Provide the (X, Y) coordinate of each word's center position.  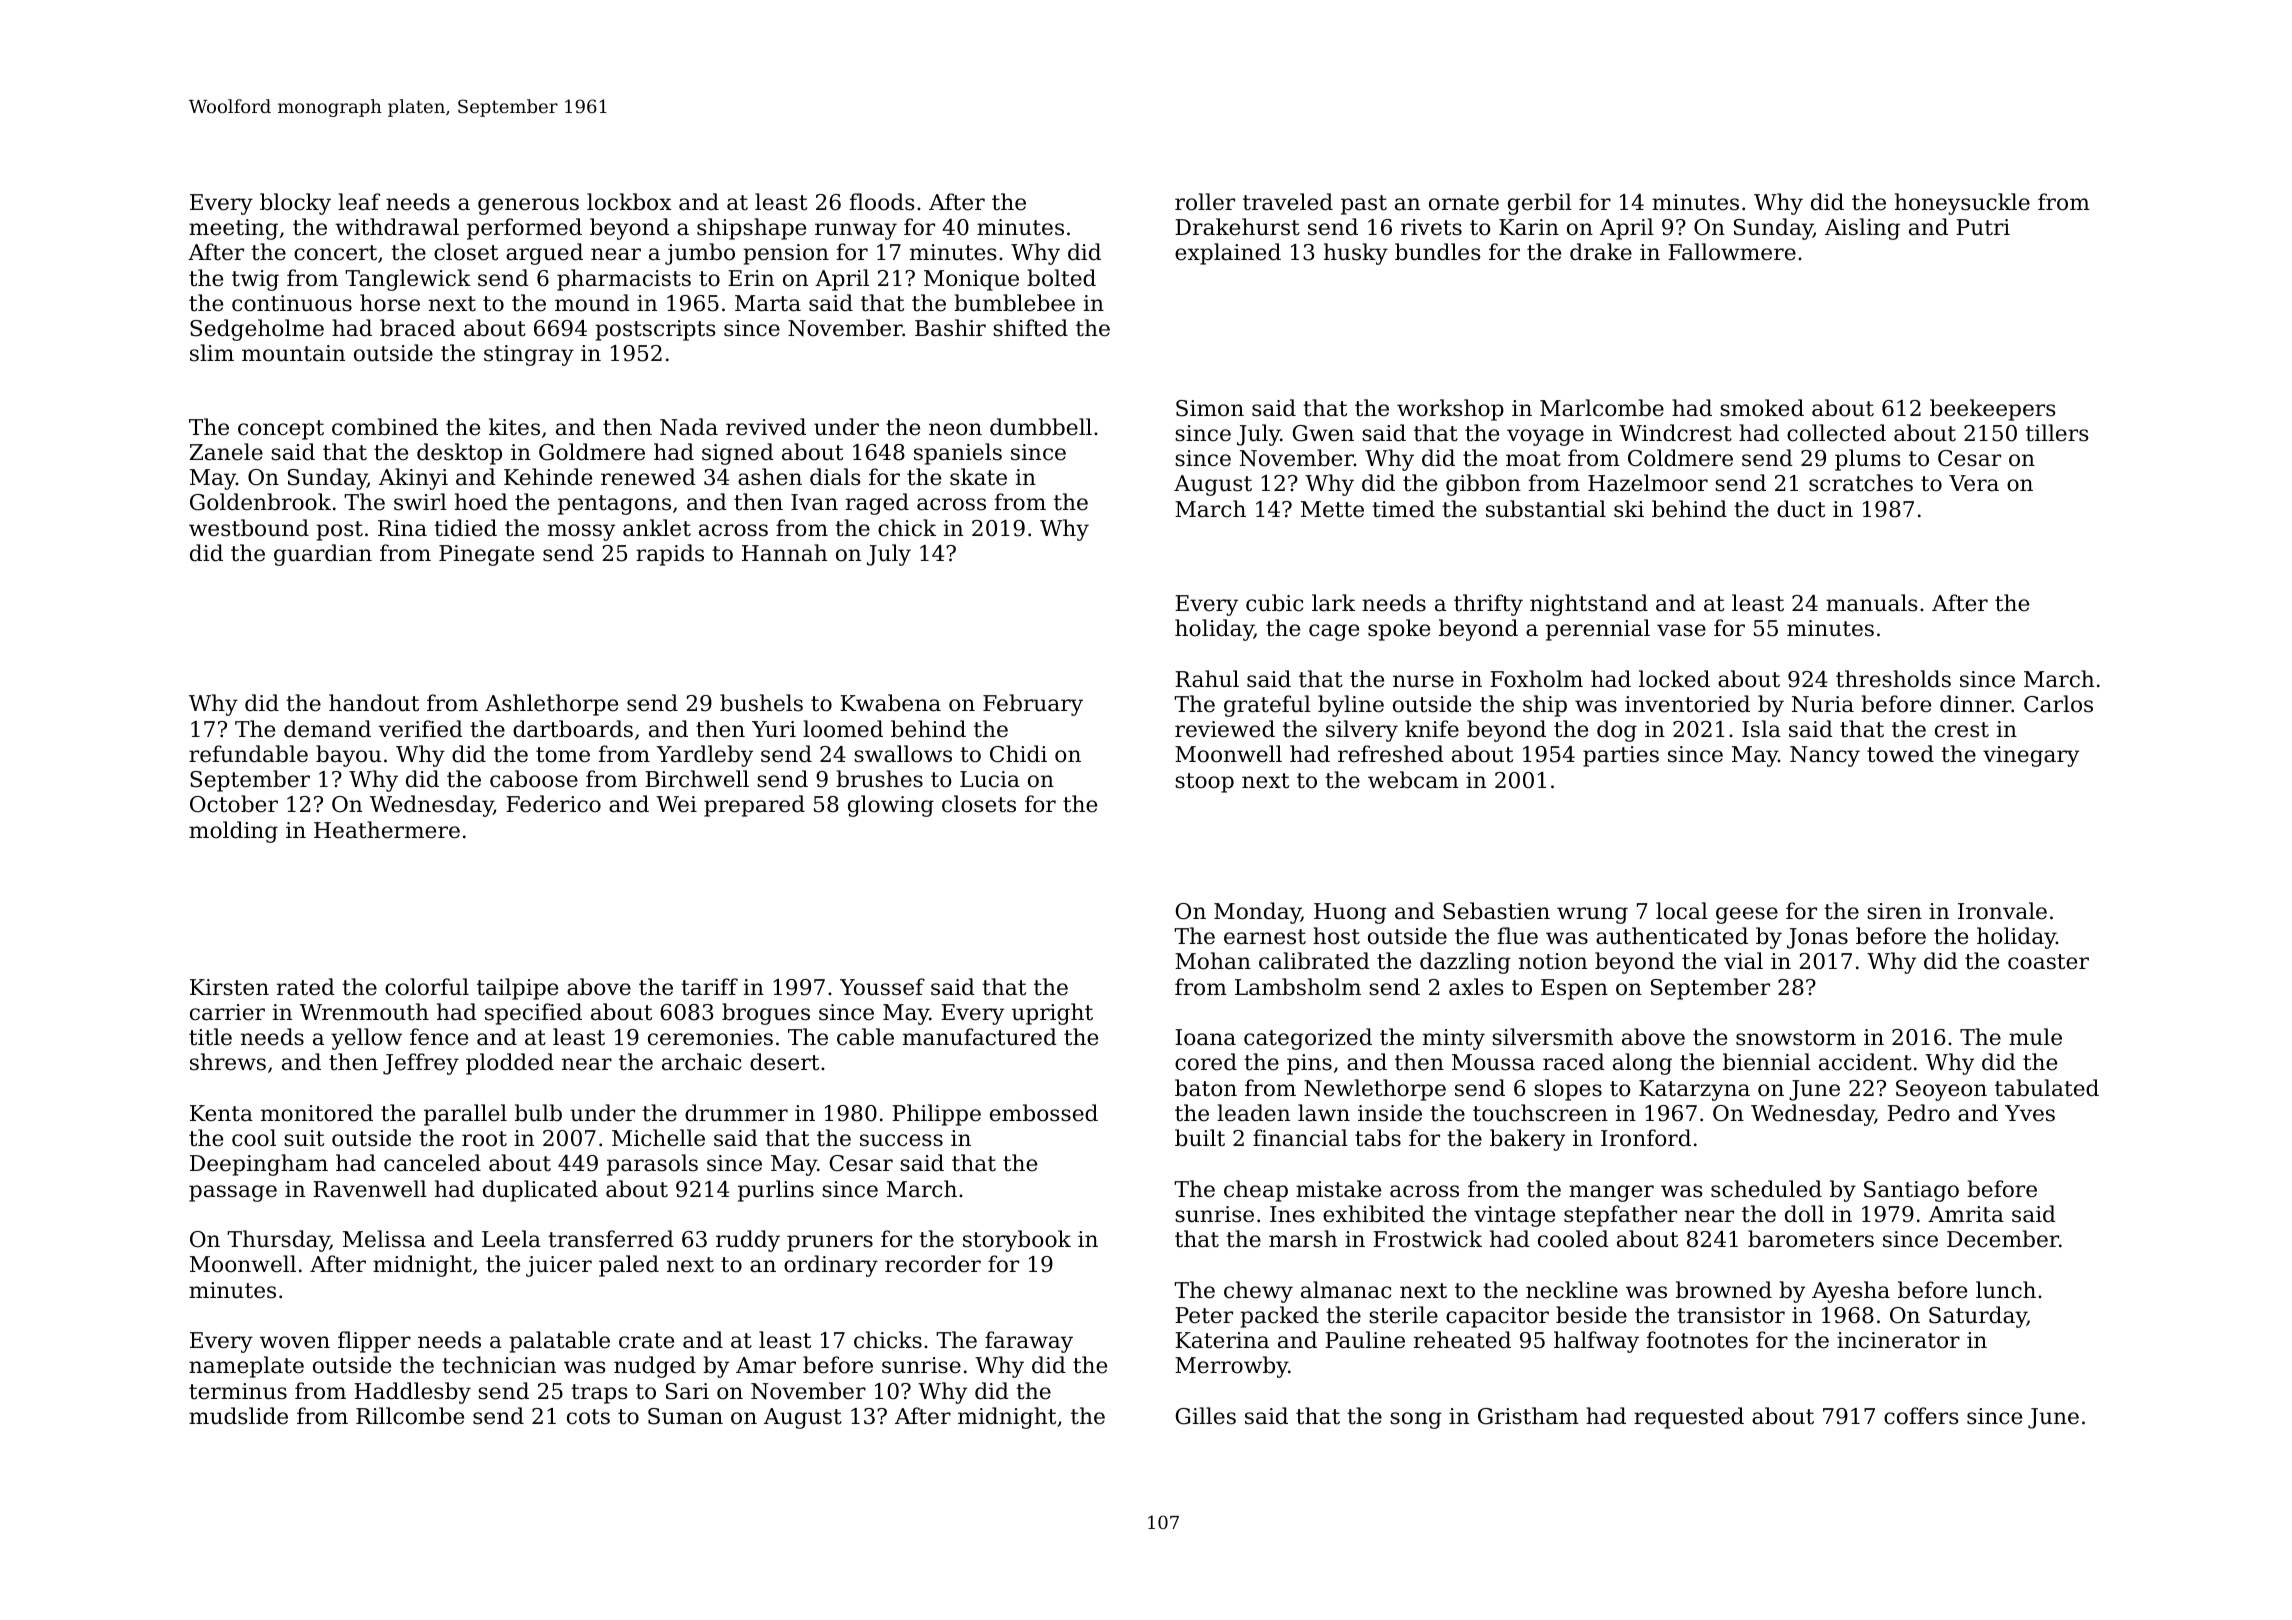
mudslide (238, 1416)
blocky (295, 204)
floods (882, 202)
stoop (1204, 783)
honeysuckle (1962, 204)
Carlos (2058, 704)
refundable (248, 754)
